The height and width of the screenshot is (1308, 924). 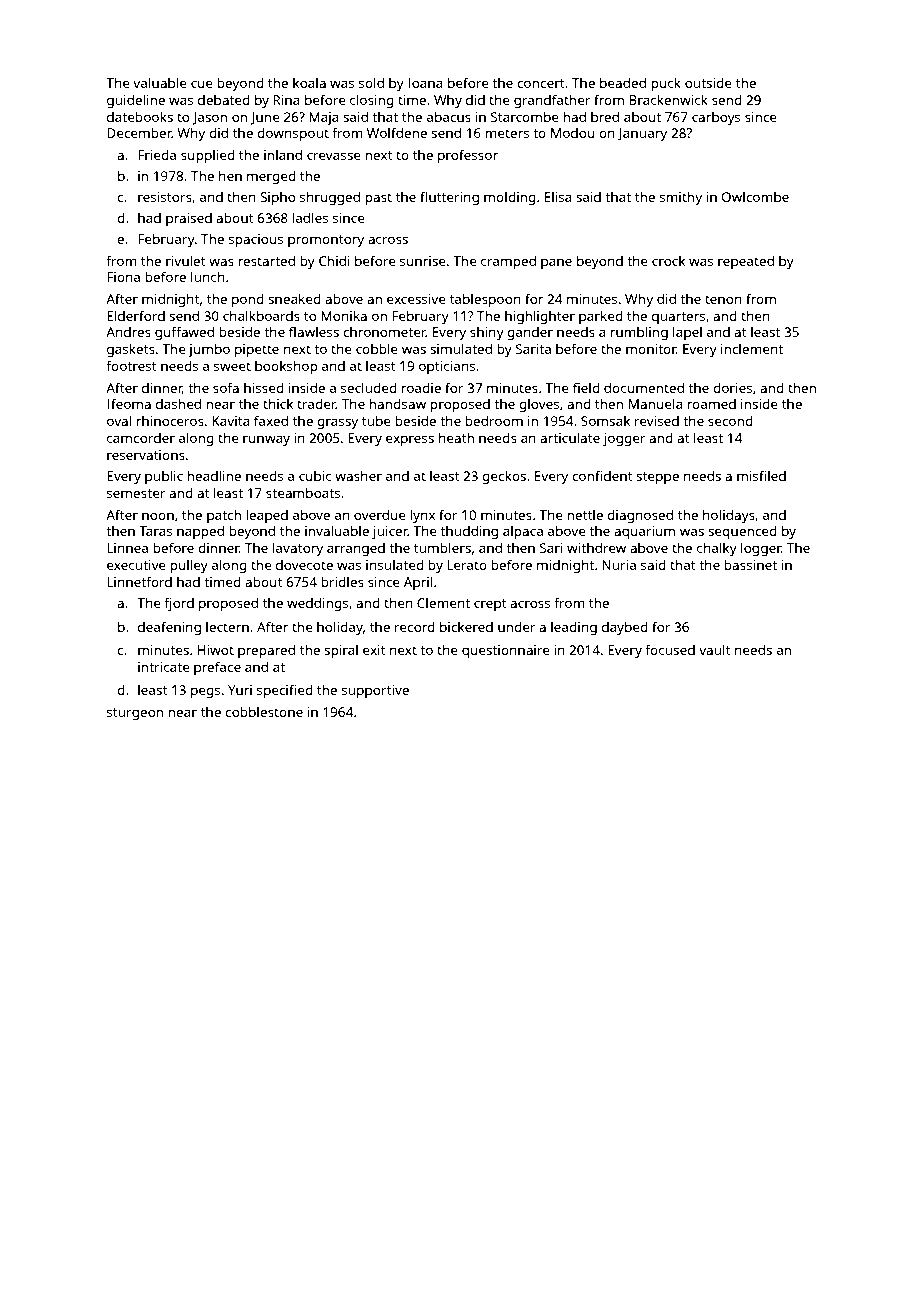 I want to click on field, so click(x=586, y=387).
